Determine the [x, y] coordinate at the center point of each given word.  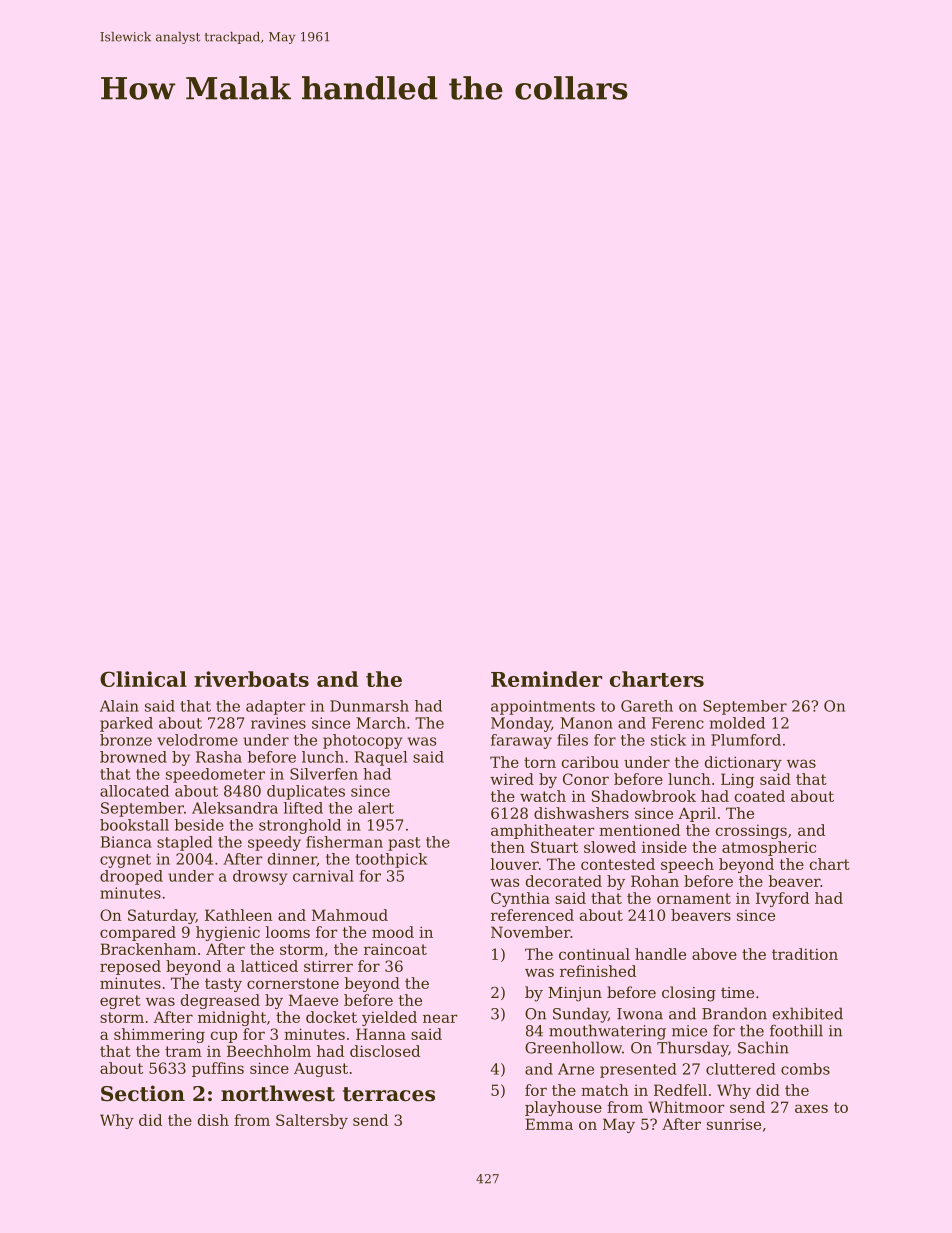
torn [540, 762]
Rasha [219, 757]
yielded [389, 1018]
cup [224, 1037]
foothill [796, 1030]
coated [760, 796]
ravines [278, 723]
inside [664, 847]
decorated [564, 881]
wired [512, 779]
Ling [737, 780]
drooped [131, 877]
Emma [549, 1124]
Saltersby [312, 1121]
